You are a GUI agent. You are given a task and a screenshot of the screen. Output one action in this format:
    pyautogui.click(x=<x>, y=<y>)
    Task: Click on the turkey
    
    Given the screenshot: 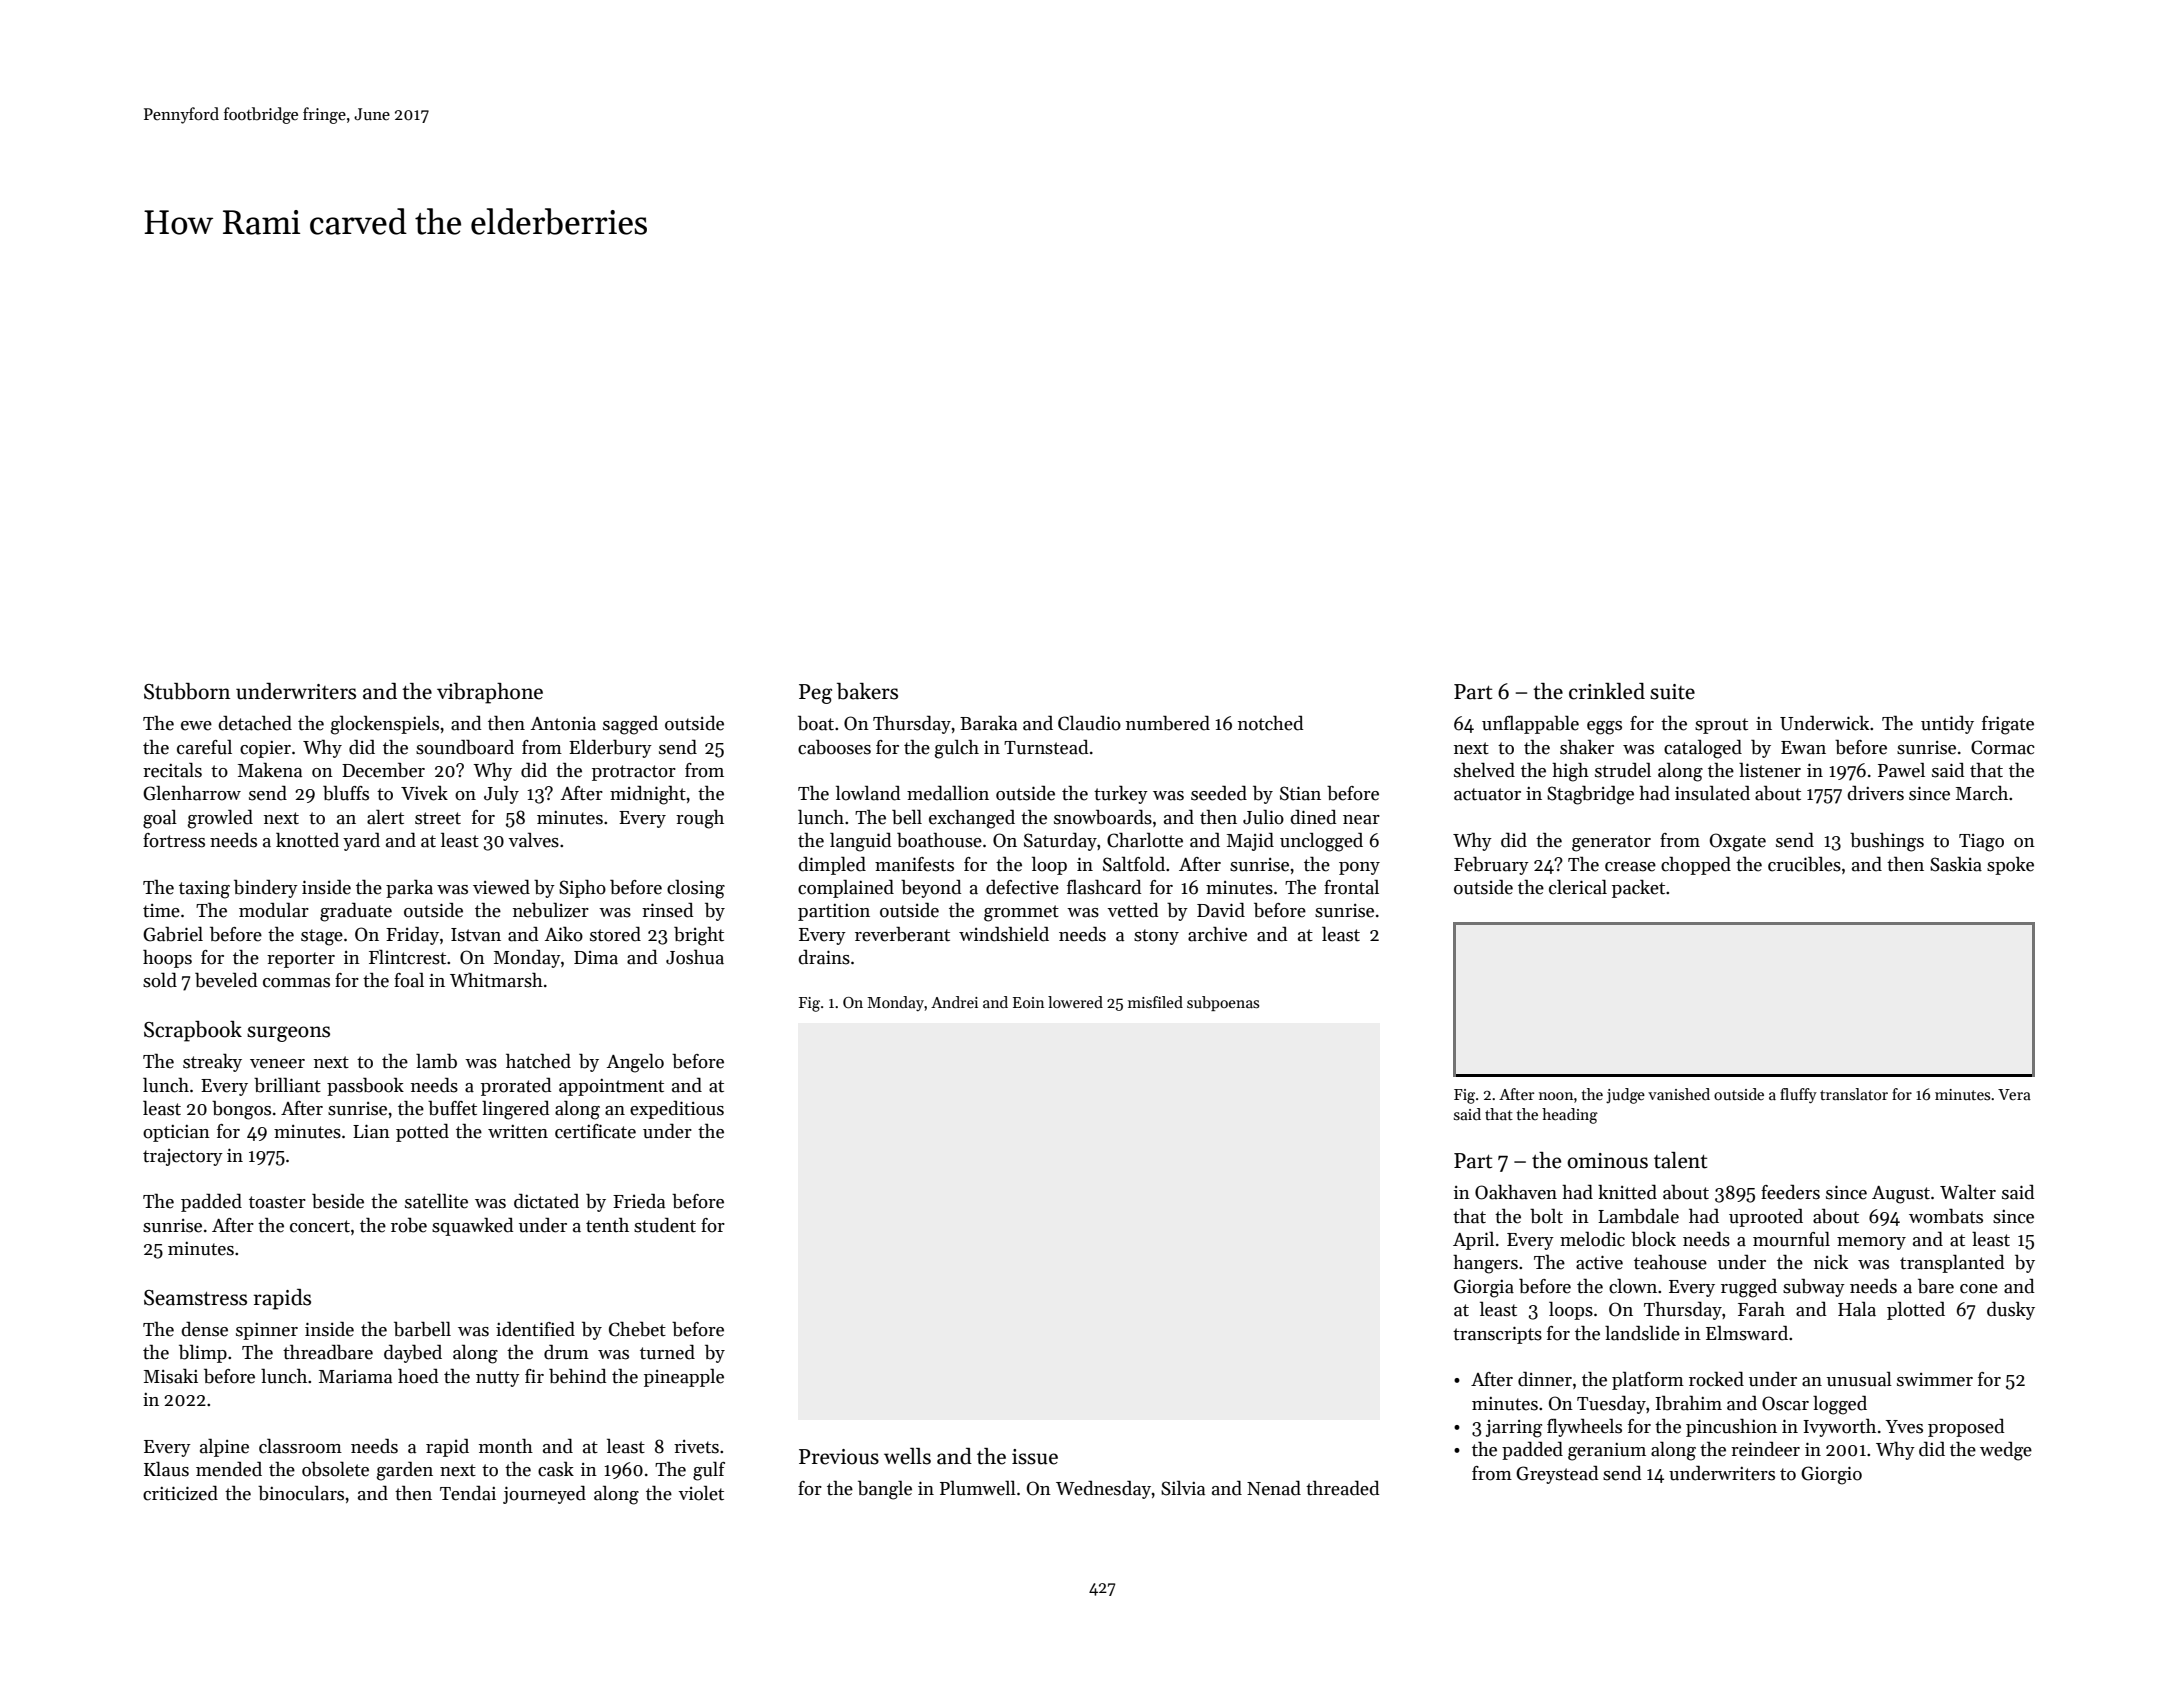 What is the action you would take?
    pyautogui.click(x=1121, y=794)
